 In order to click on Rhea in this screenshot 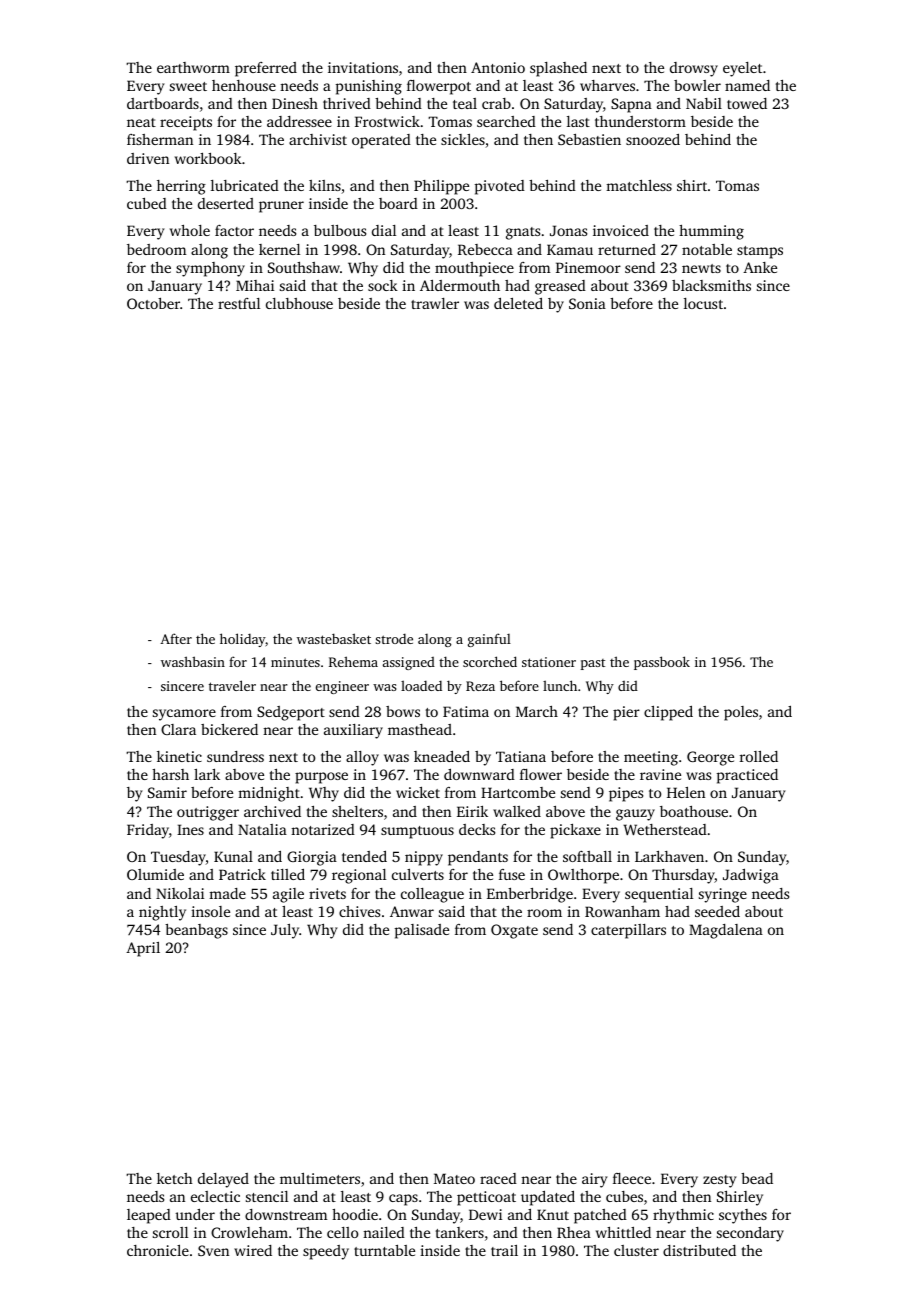, I will do `click(574, 1232)`.
